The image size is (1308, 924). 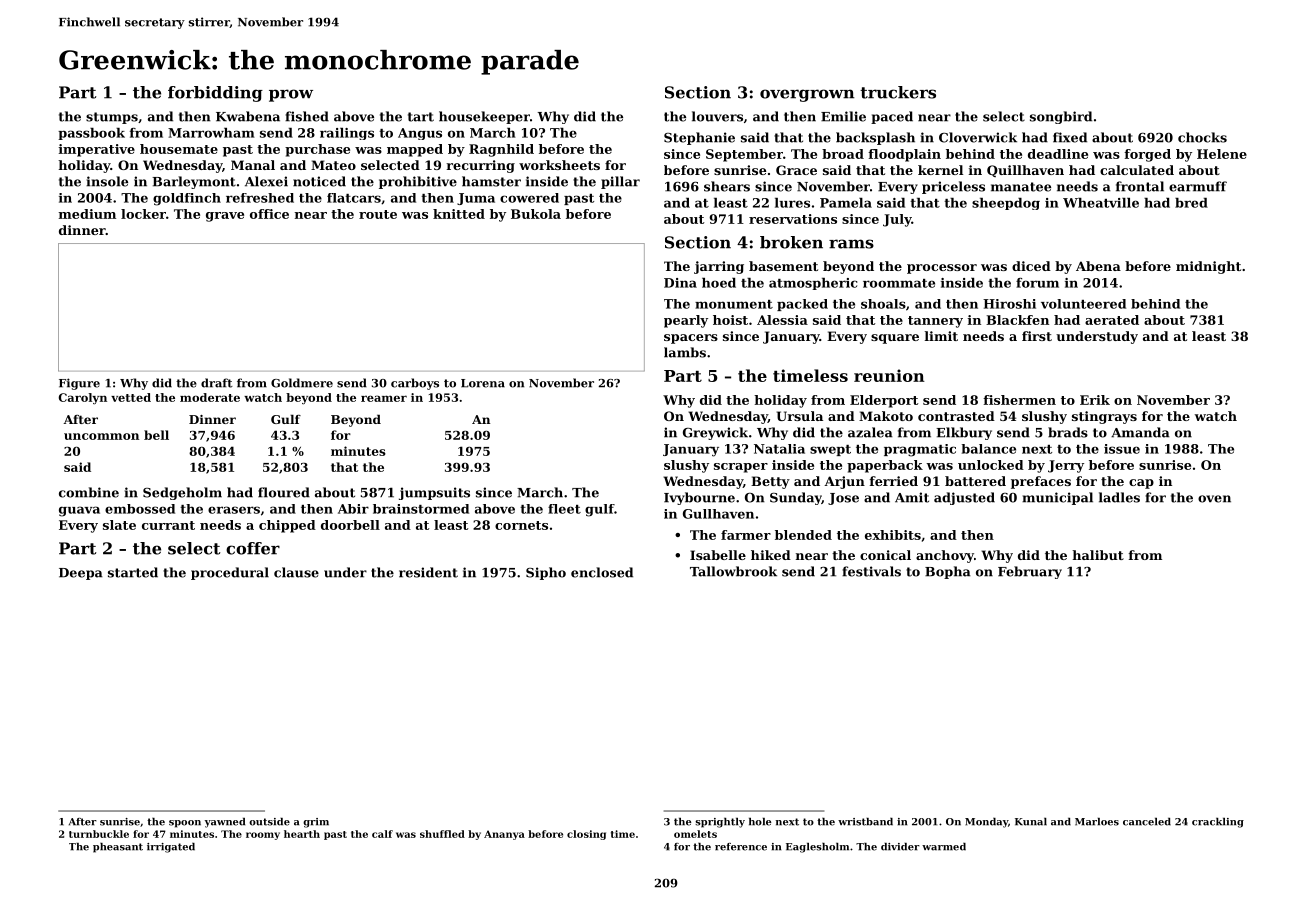 What do you see at coordinates (733, 571) in the document?
I see `Tallowbrook` at bounding box center [733, 571].
